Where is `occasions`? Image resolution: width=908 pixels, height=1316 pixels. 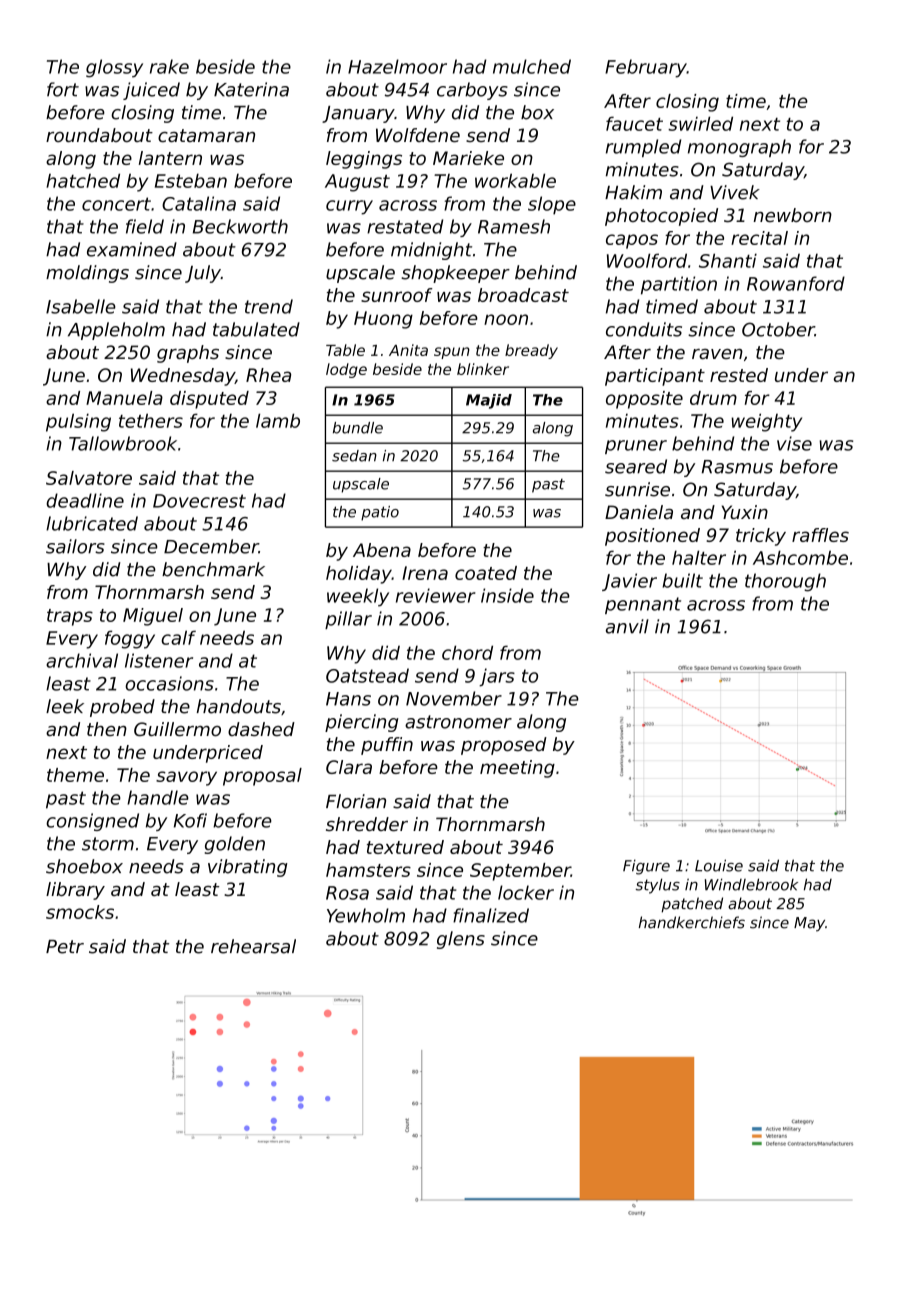
occasions is located at coordinates (169, 683).
